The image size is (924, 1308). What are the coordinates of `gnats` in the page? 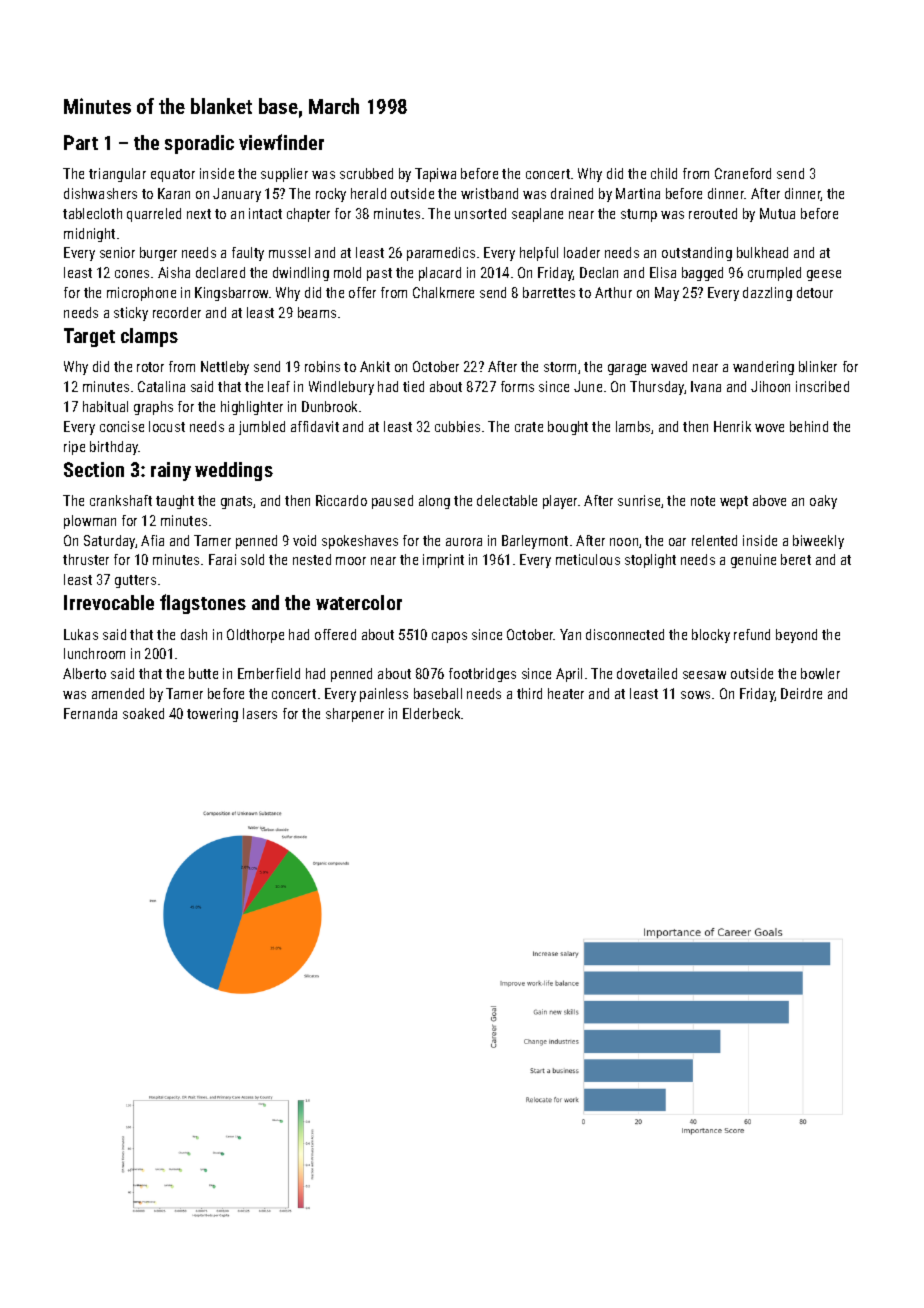 It's located at (236, 502).
